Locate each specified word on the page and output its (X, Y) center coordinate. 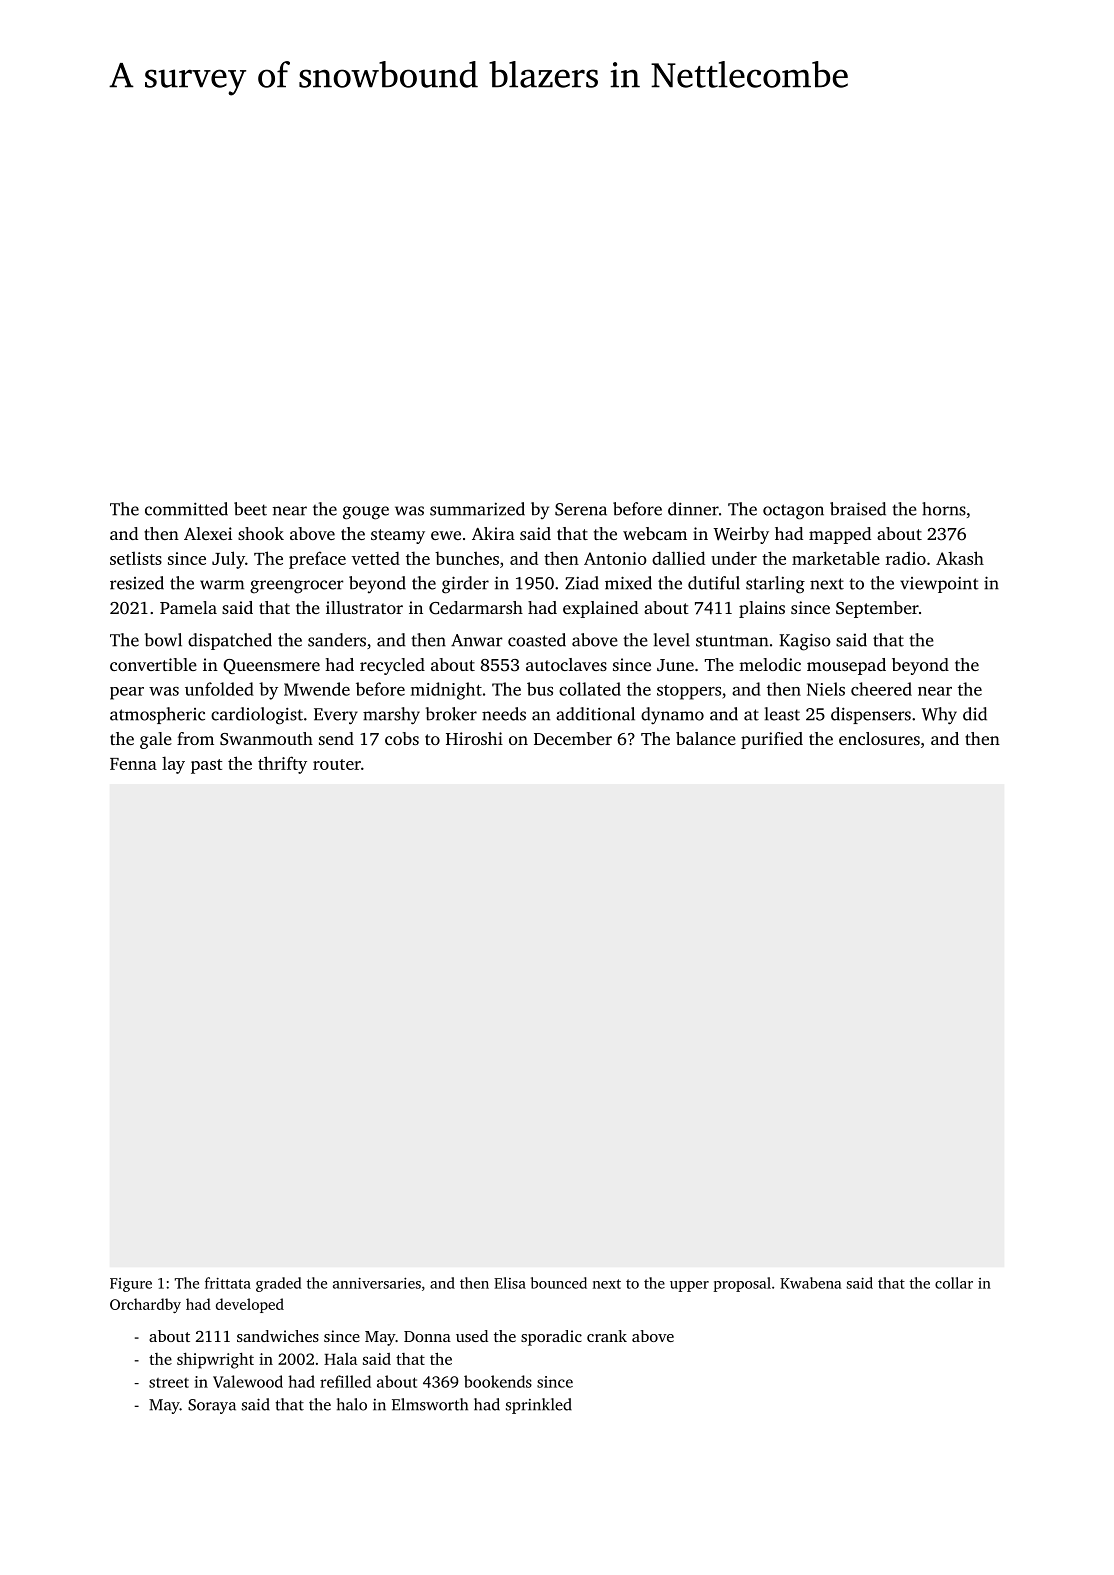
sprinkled (539, 1406)
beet (250, 509)
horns (944, 509)
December (573, 738)
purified (772, 740)
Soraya (212, 1406)
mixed (628, 583)
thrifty (282, 765)
